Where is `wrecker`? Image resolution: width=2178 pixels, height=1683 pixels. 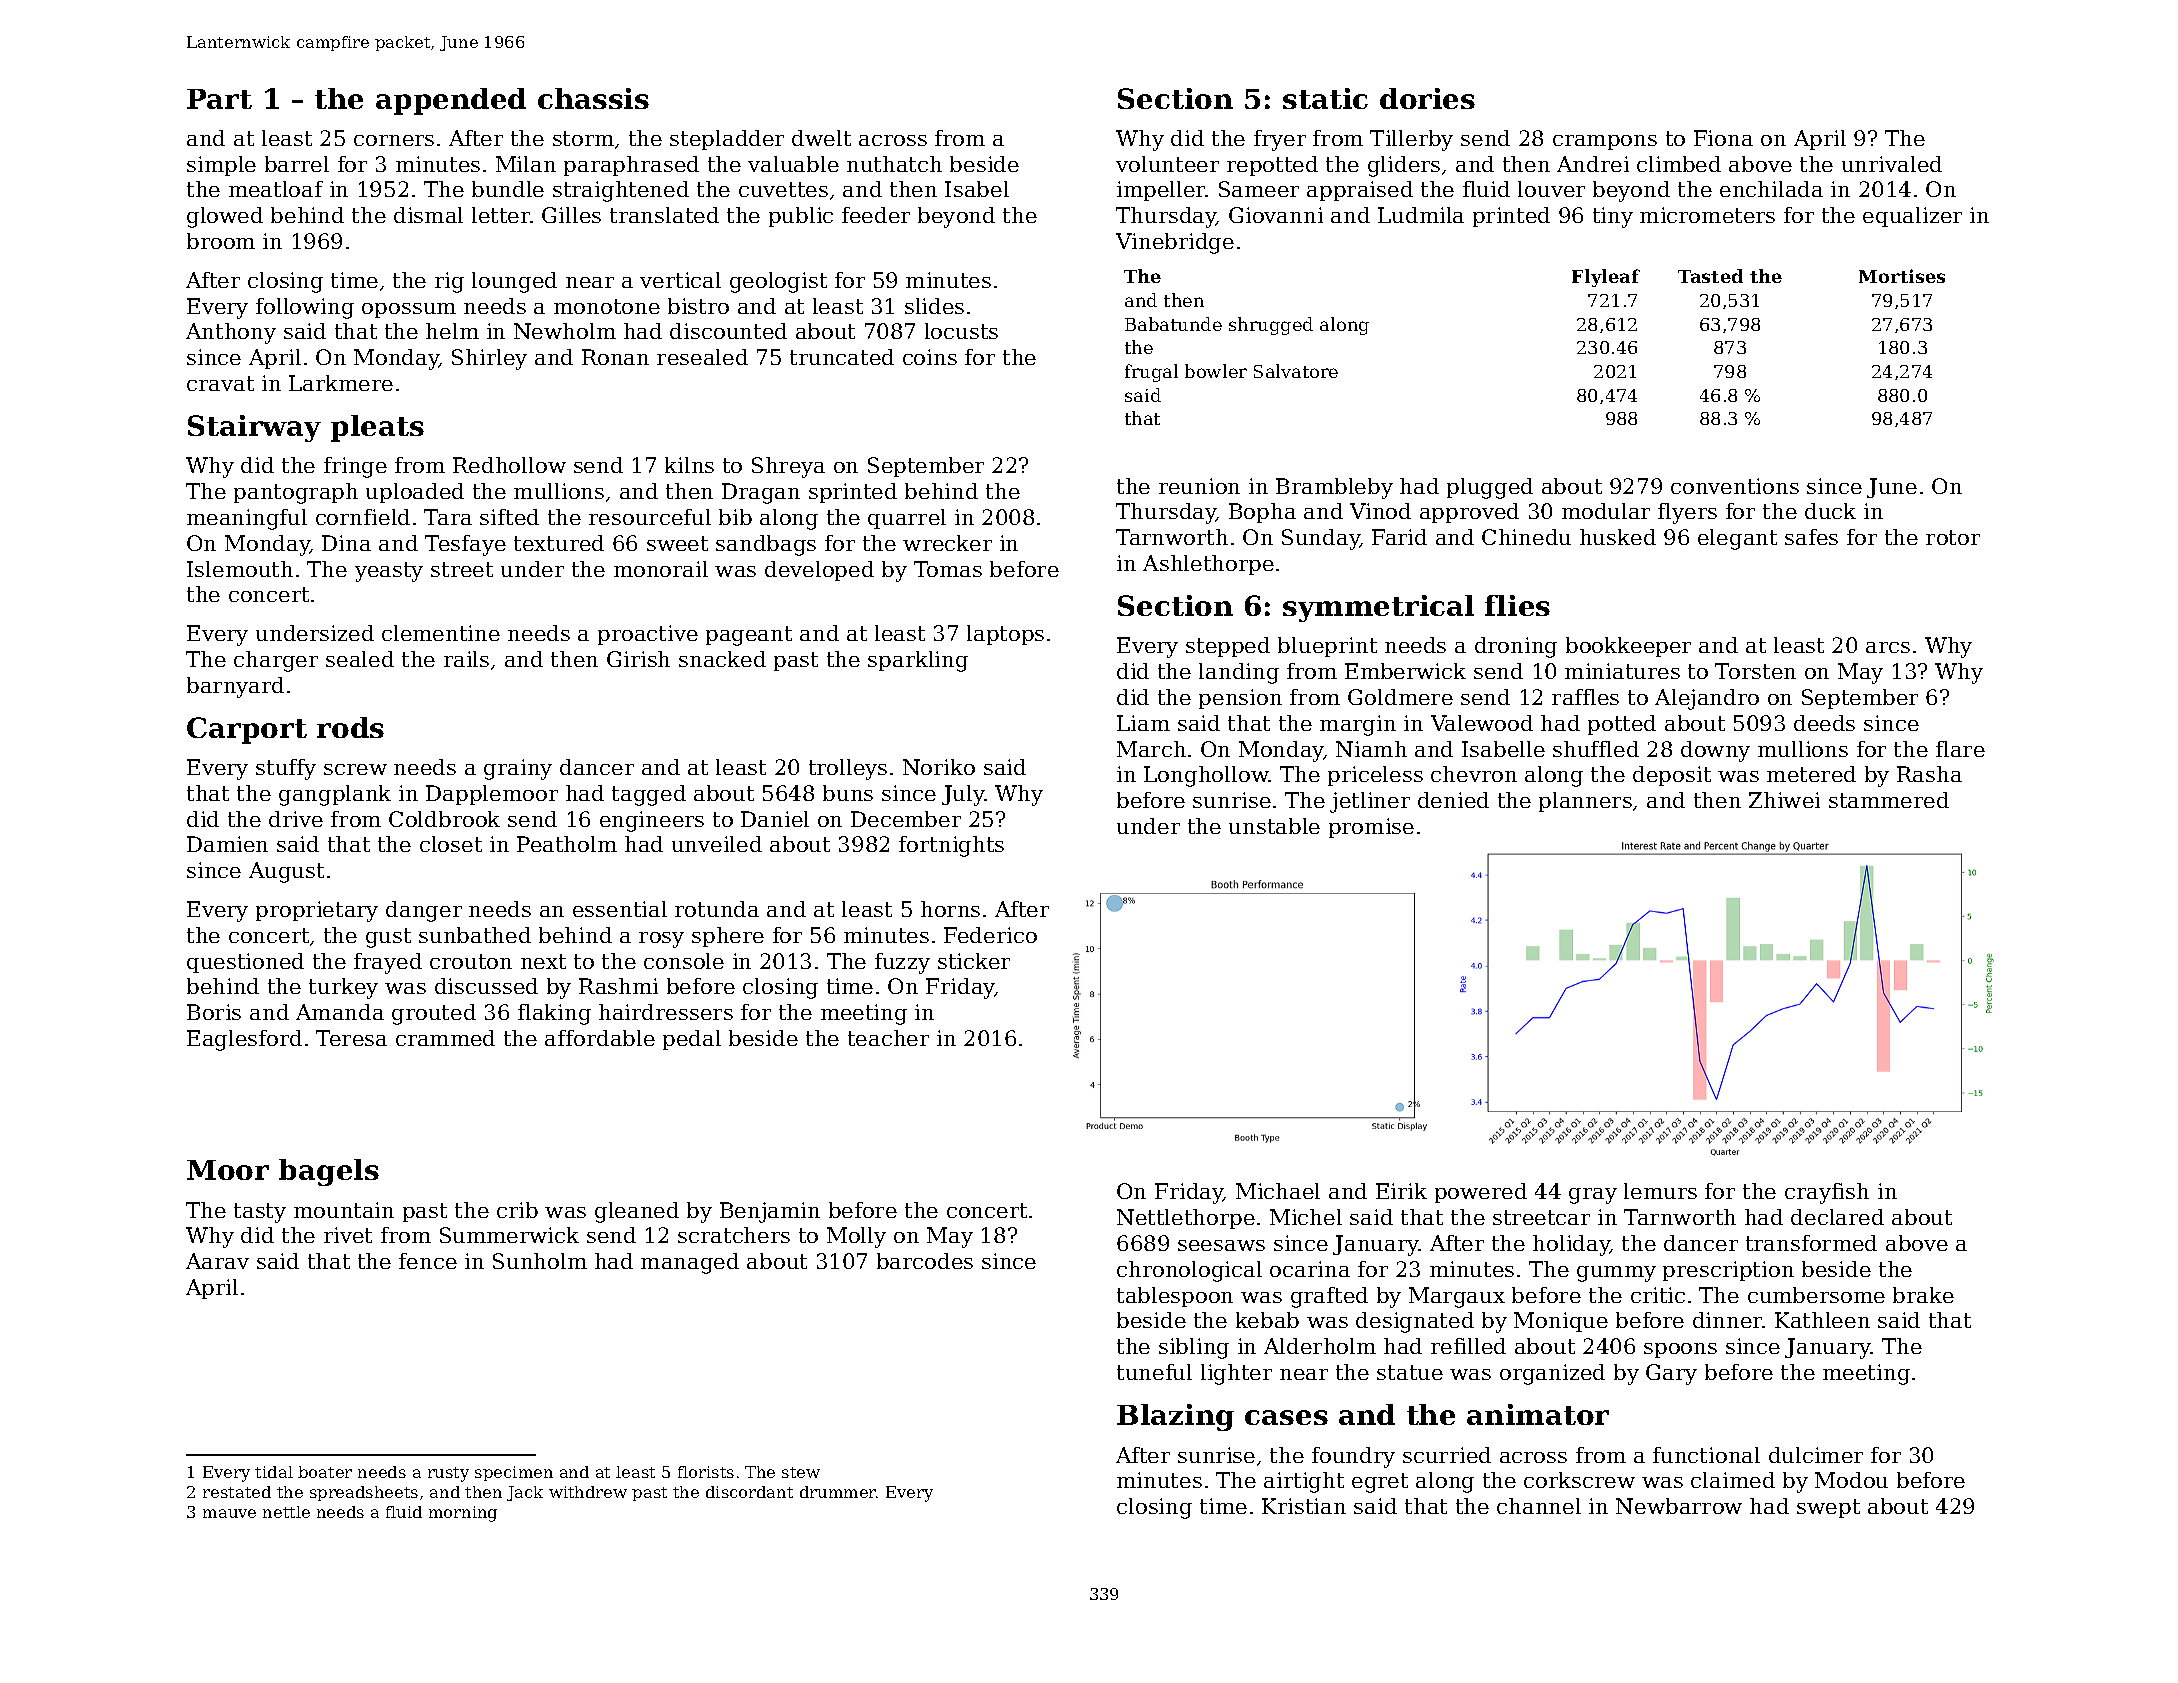 wrecker is located at coordinates (947, 543).
